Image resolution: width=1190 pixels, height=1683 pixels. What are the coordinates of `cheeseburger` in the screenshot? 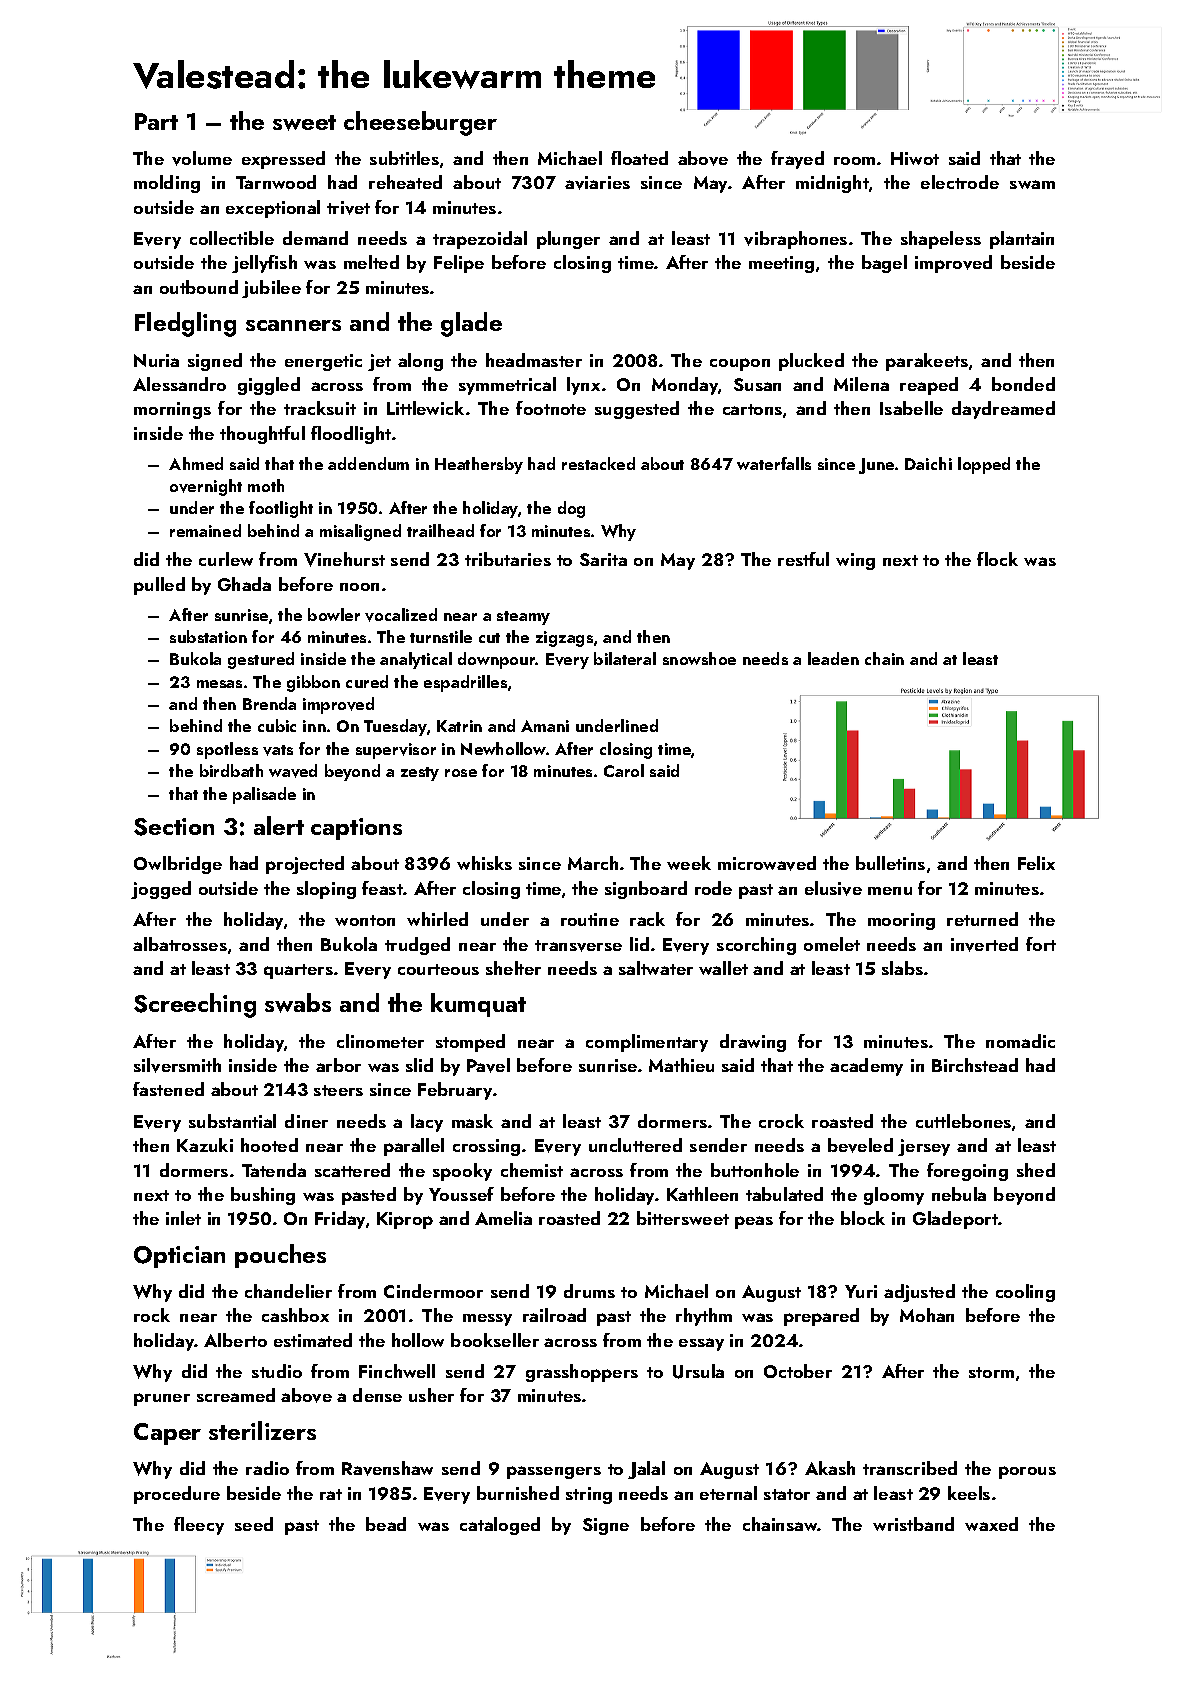 It's located at (420, 123).
